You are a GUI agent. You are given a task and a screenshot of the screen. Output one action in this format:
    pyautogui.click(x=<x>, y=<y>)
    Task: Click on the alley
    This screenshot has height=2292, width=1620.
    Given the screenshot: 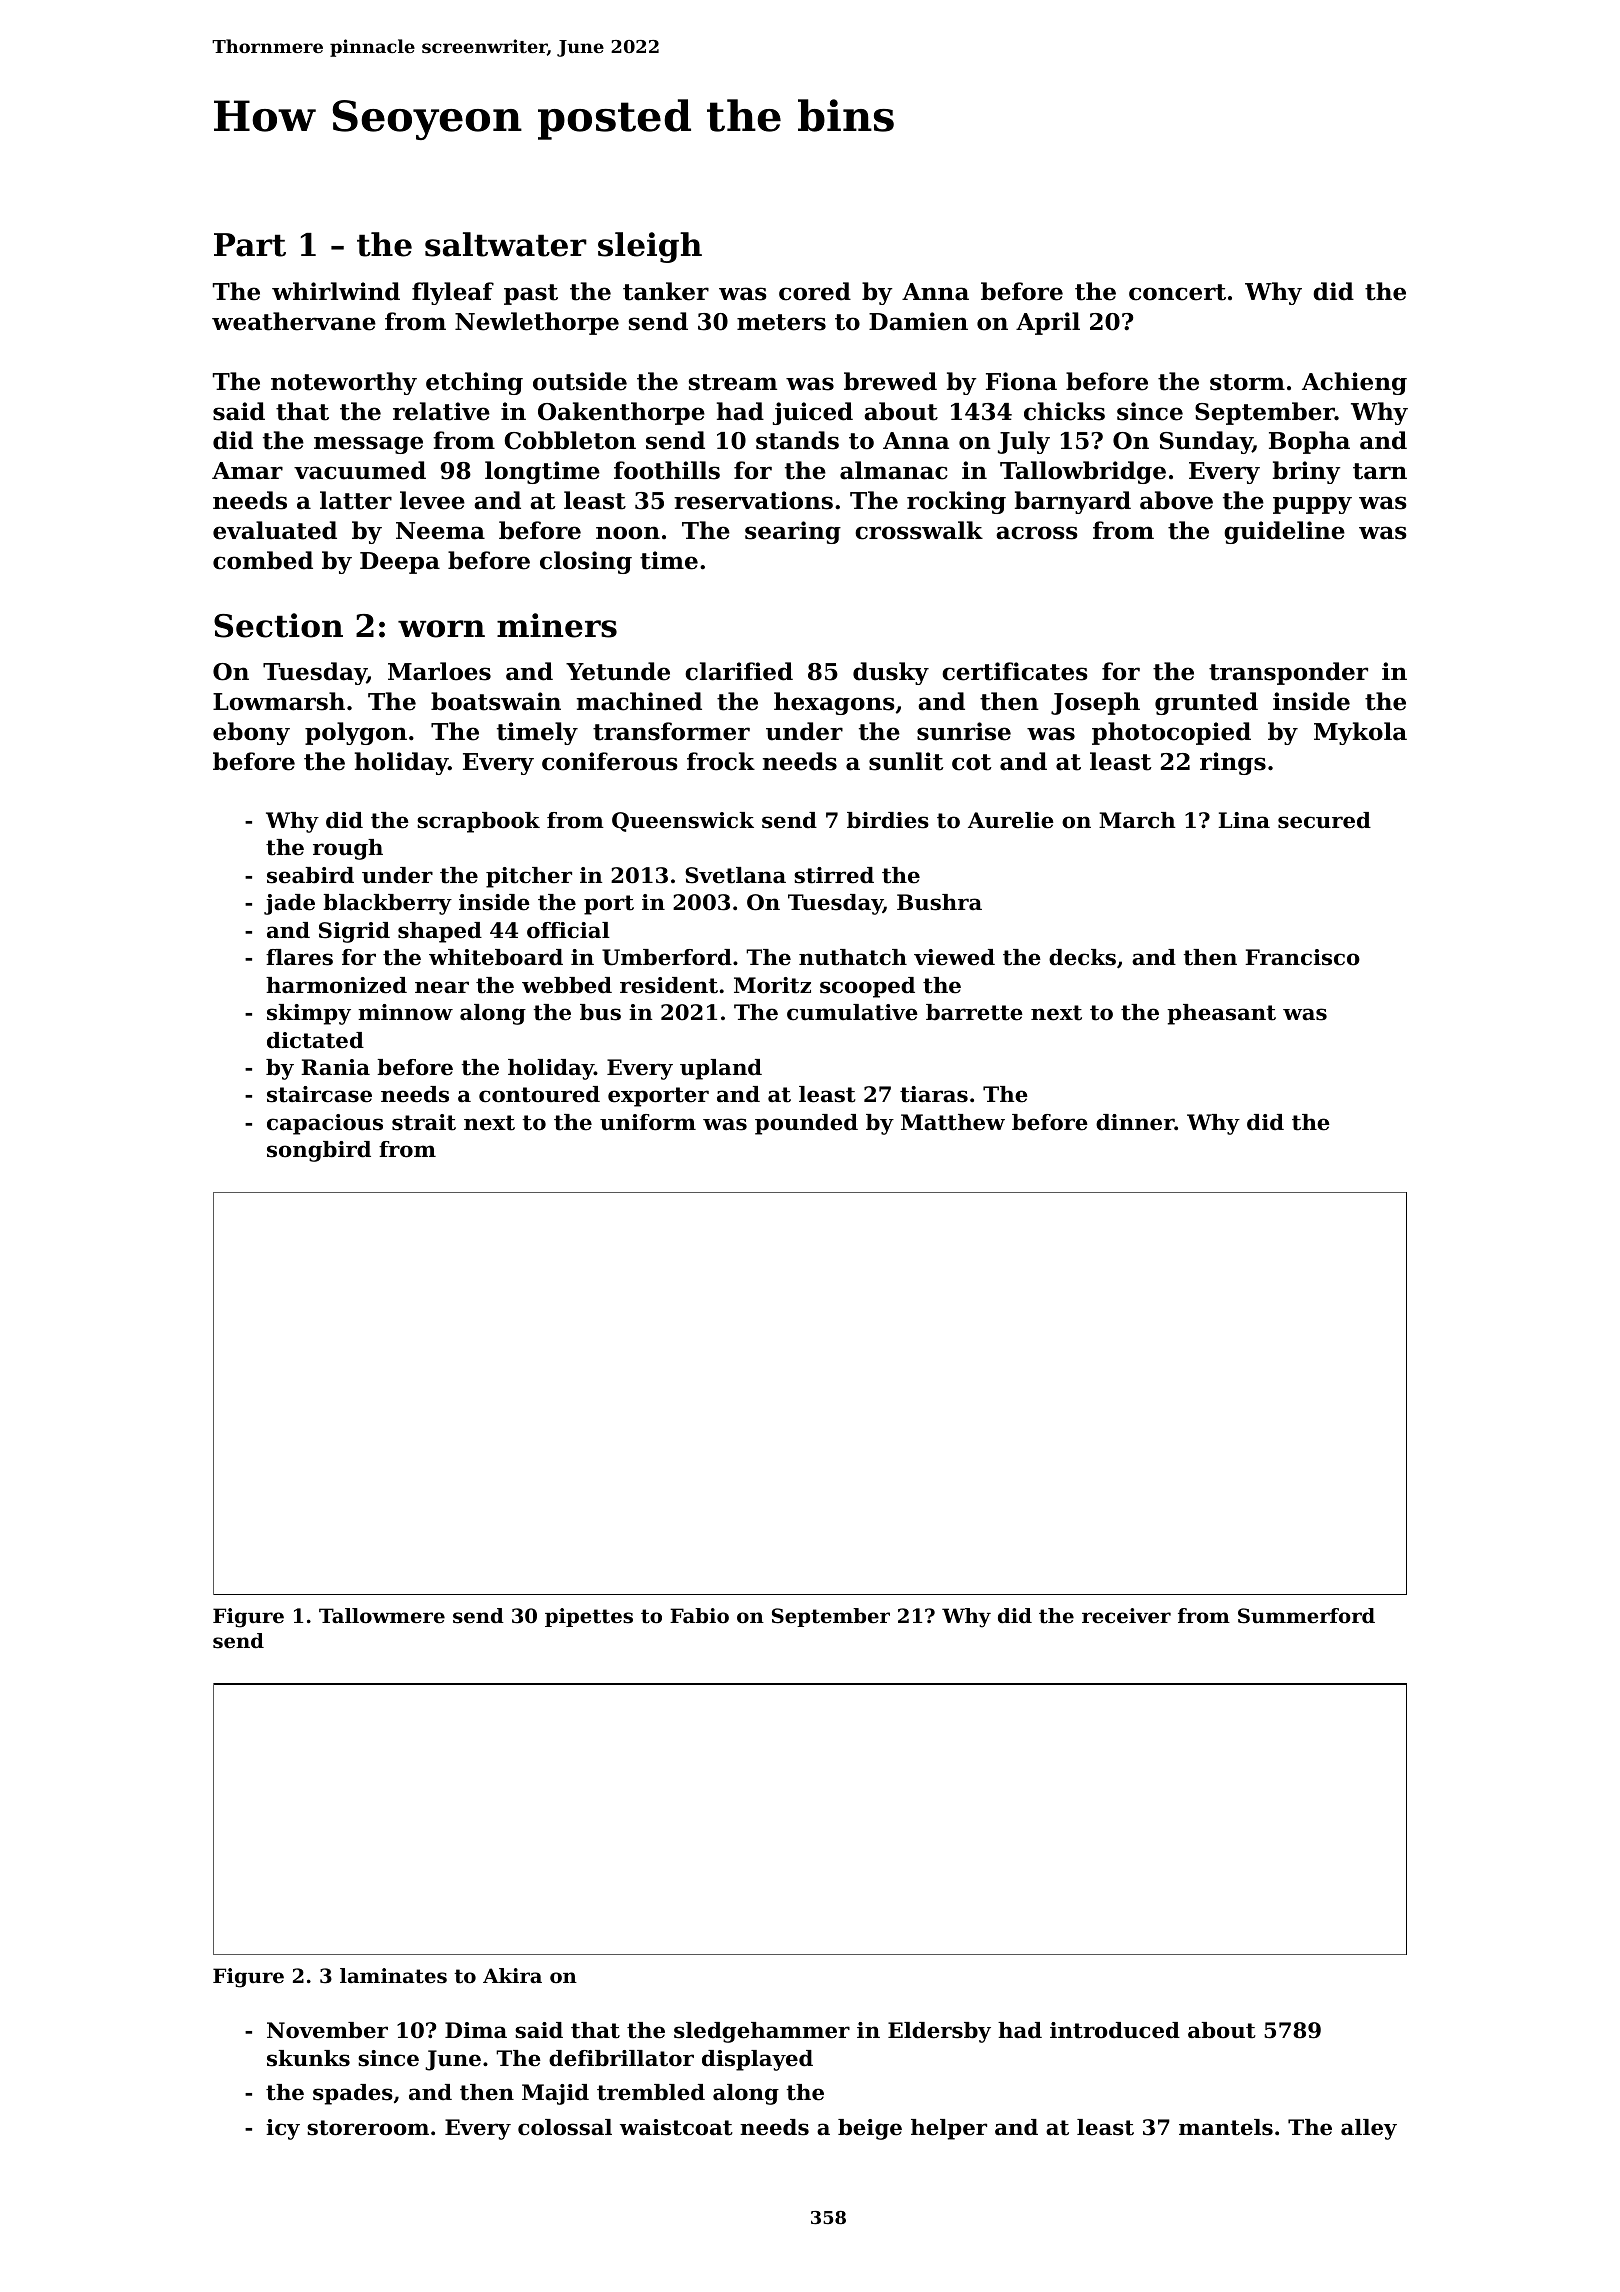 What is the action you would take?
    pyautogui.click(x=1369, y=2129)
